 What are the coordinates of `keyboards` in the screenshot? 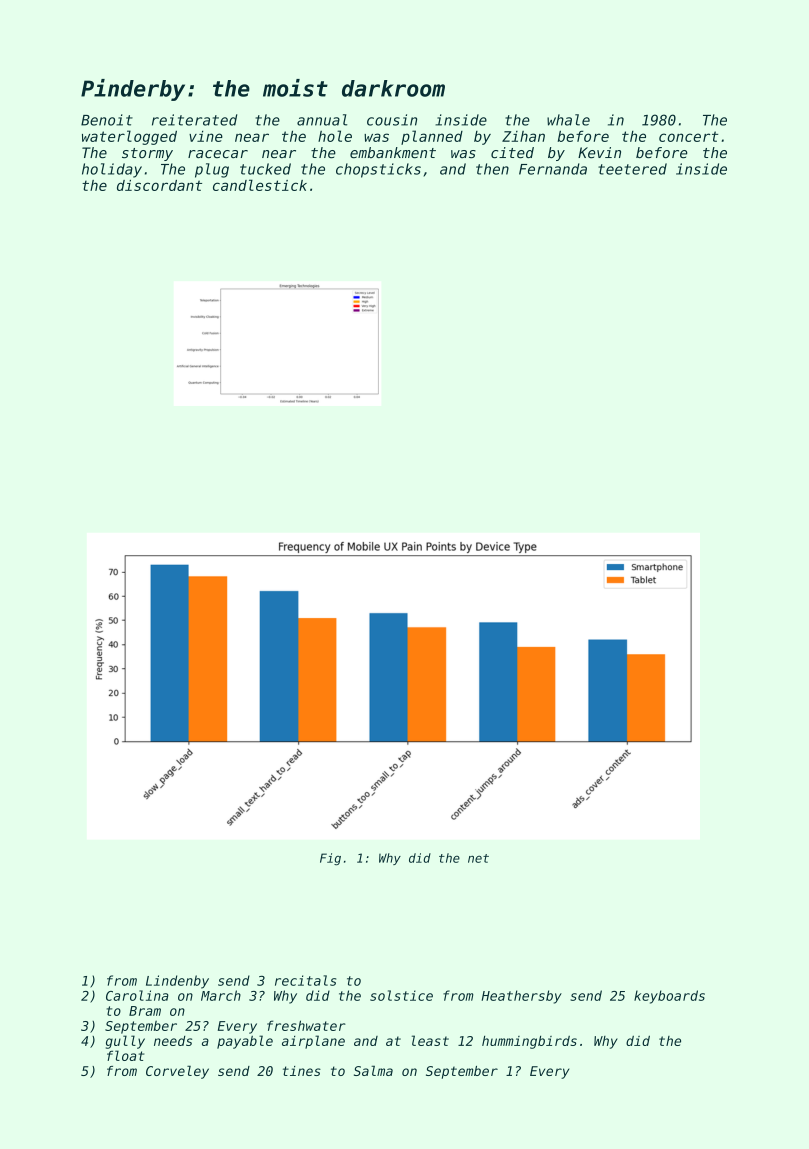 It's located at (669, 997).
